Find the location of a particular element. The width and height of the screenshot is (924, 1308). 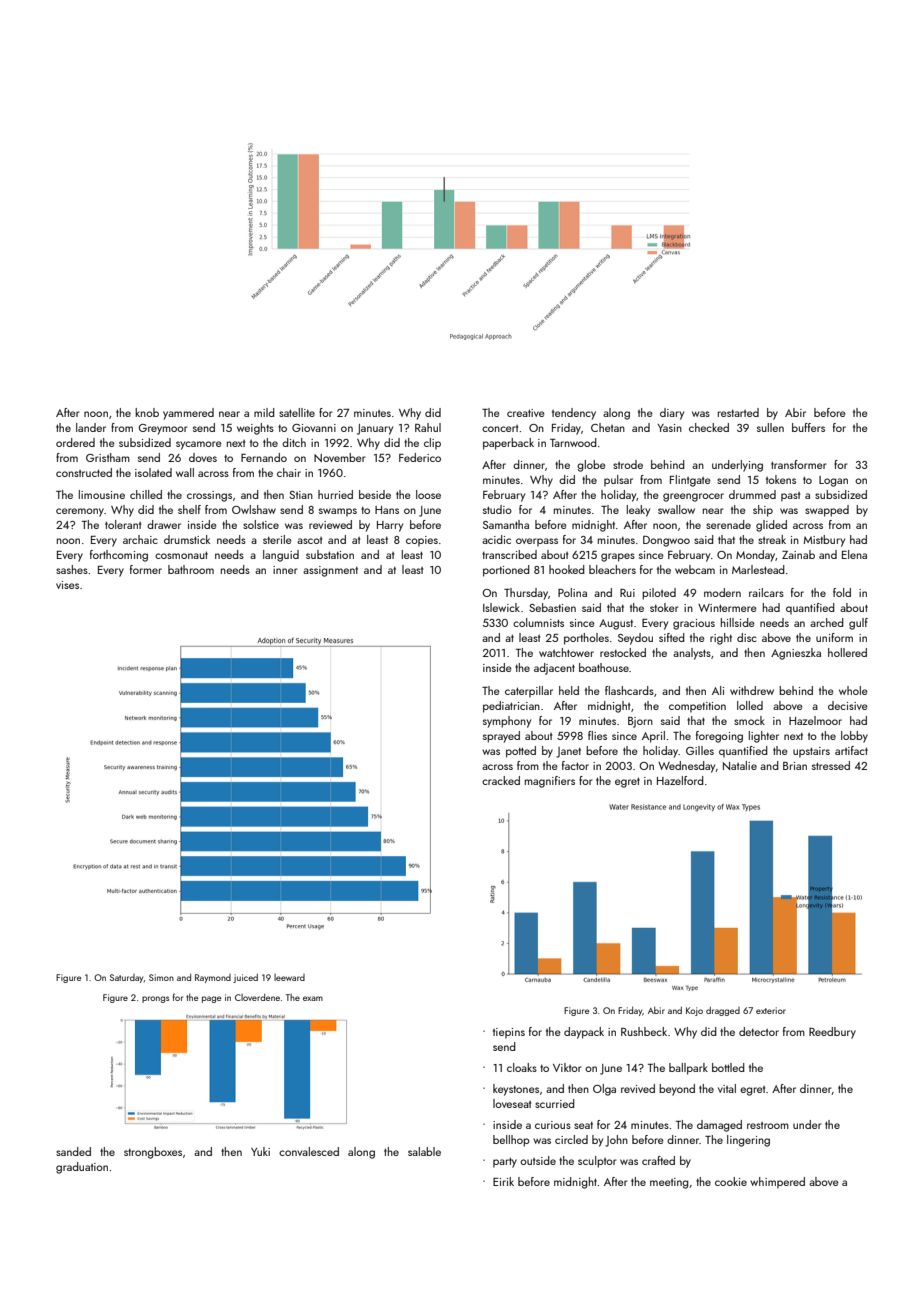

stressed is located at coordinates (831, 765).
